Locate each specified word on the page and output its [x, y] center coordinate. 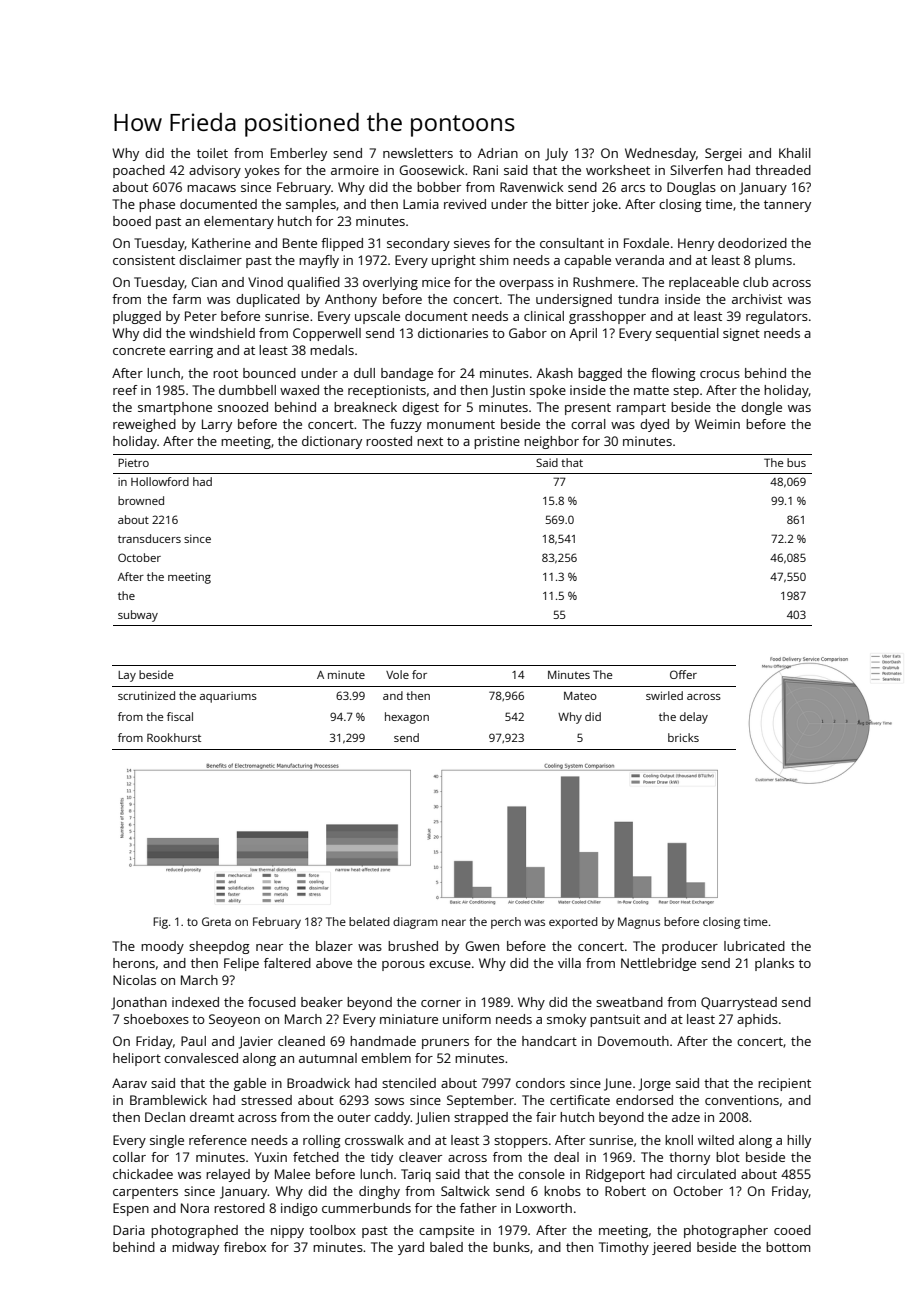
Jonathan [139, 1003]
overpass [526, 285]
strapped [481, 1118]
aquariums [228, 697]
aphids [757, 1020]
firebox [245, 1247]
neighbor [551, 442]
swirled [664, 695]
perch [506, 923]
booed [132, 221]
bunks [511, 1247]
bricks [683, 737]
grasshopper [607, 317]
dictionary [332, 442]
